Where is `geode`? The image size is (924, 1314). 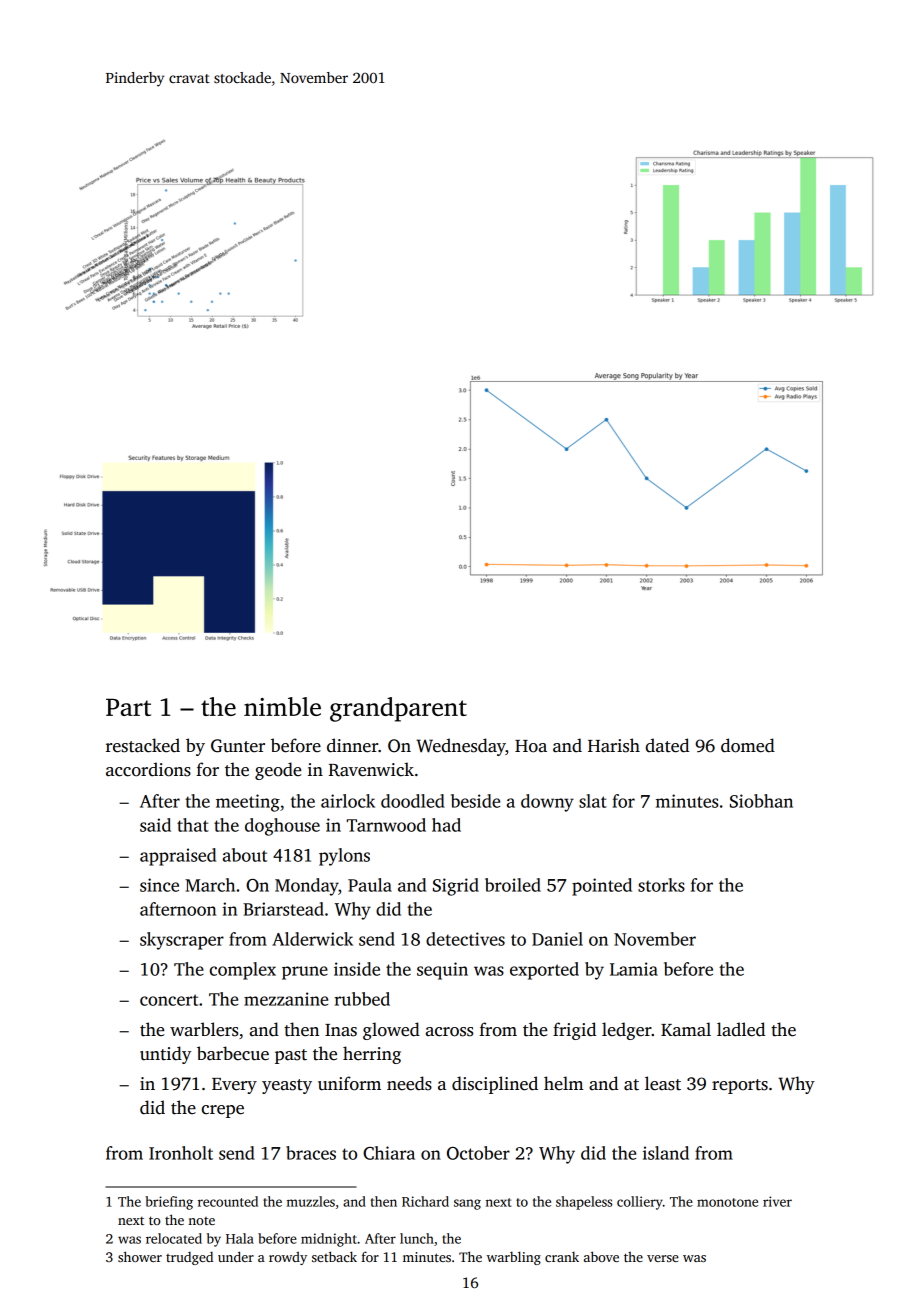 geode is located at coordinates (278, 771).
